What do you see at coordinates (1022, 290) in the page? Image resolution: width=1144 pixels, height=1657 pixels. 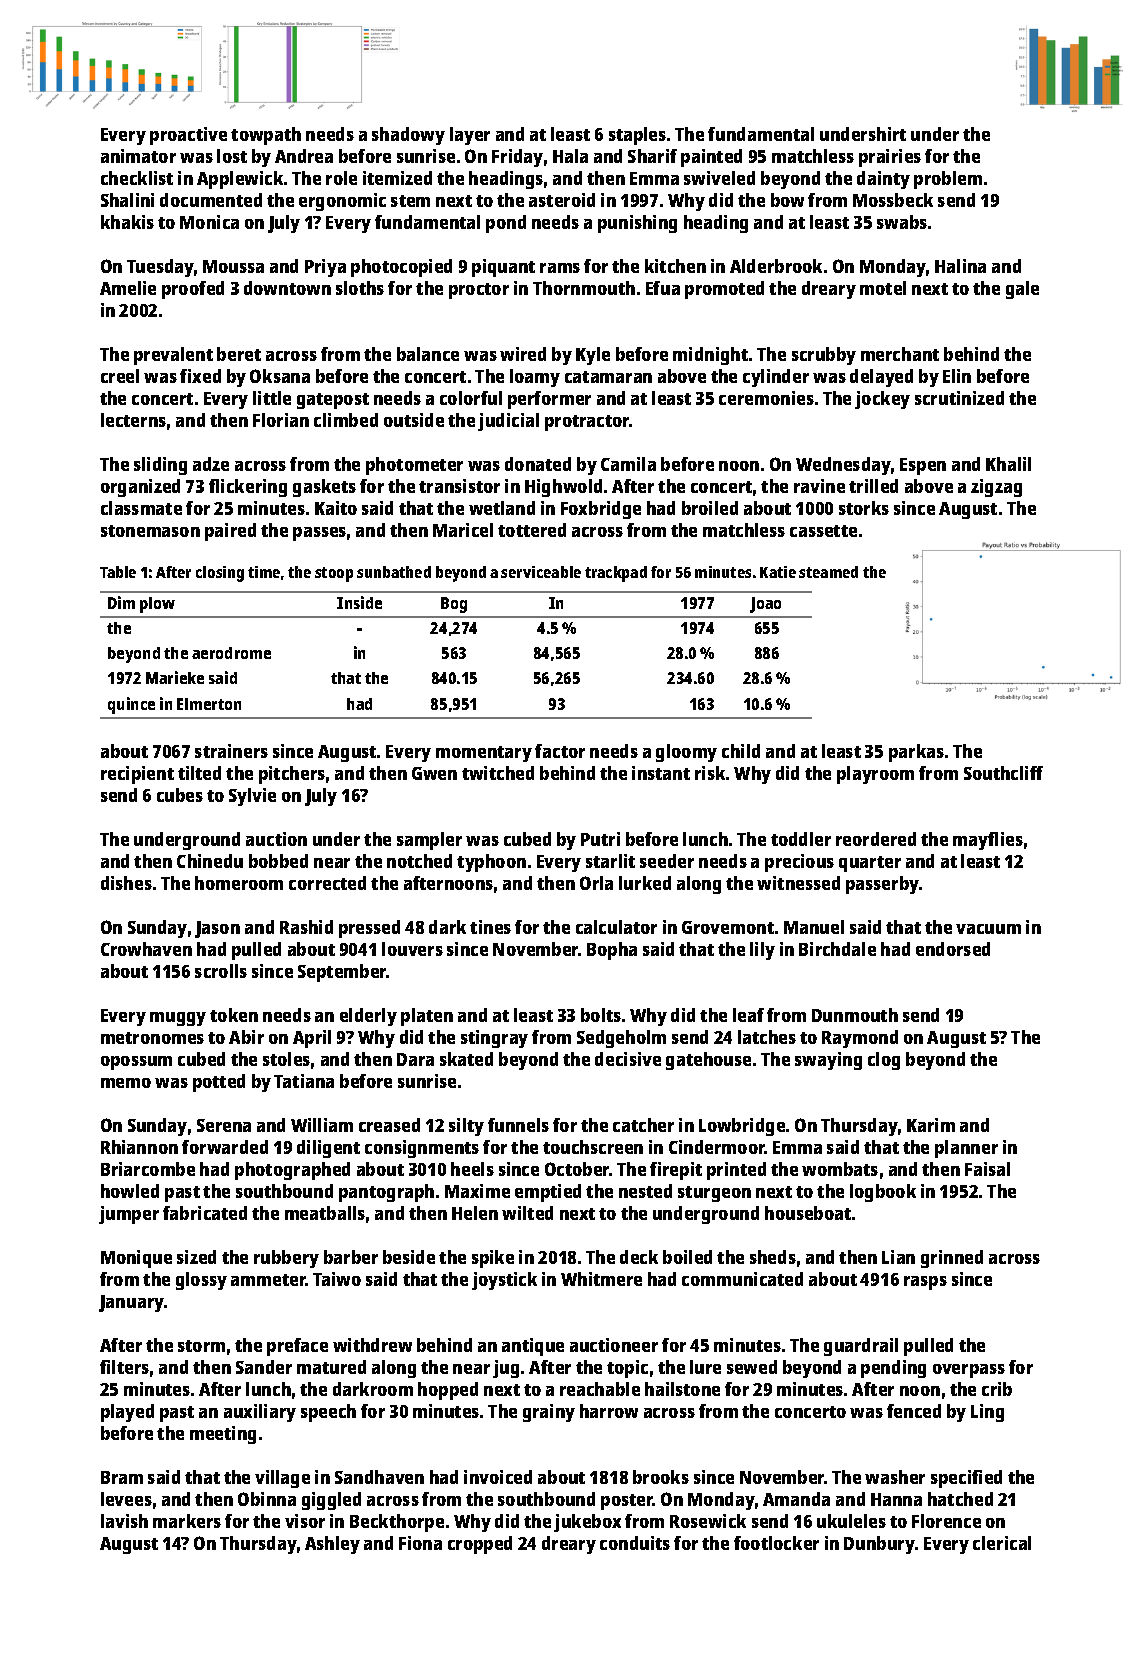 I see `gale` at bounding box center [1022, 290].
